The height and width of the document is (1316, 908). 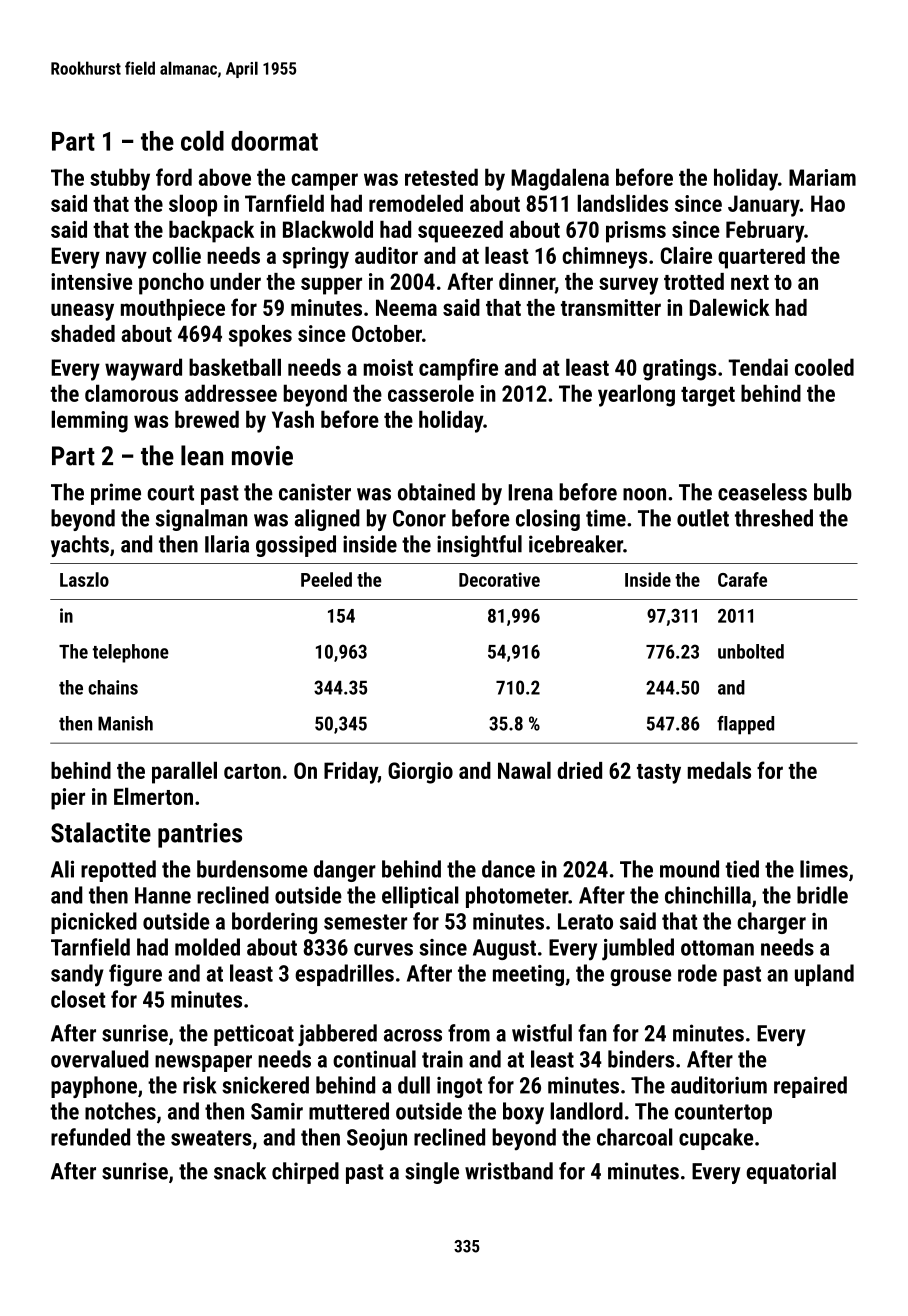 What do you see at coordinates (765, 232) in the document?
I see `February` at bounding box center [765, 232].
